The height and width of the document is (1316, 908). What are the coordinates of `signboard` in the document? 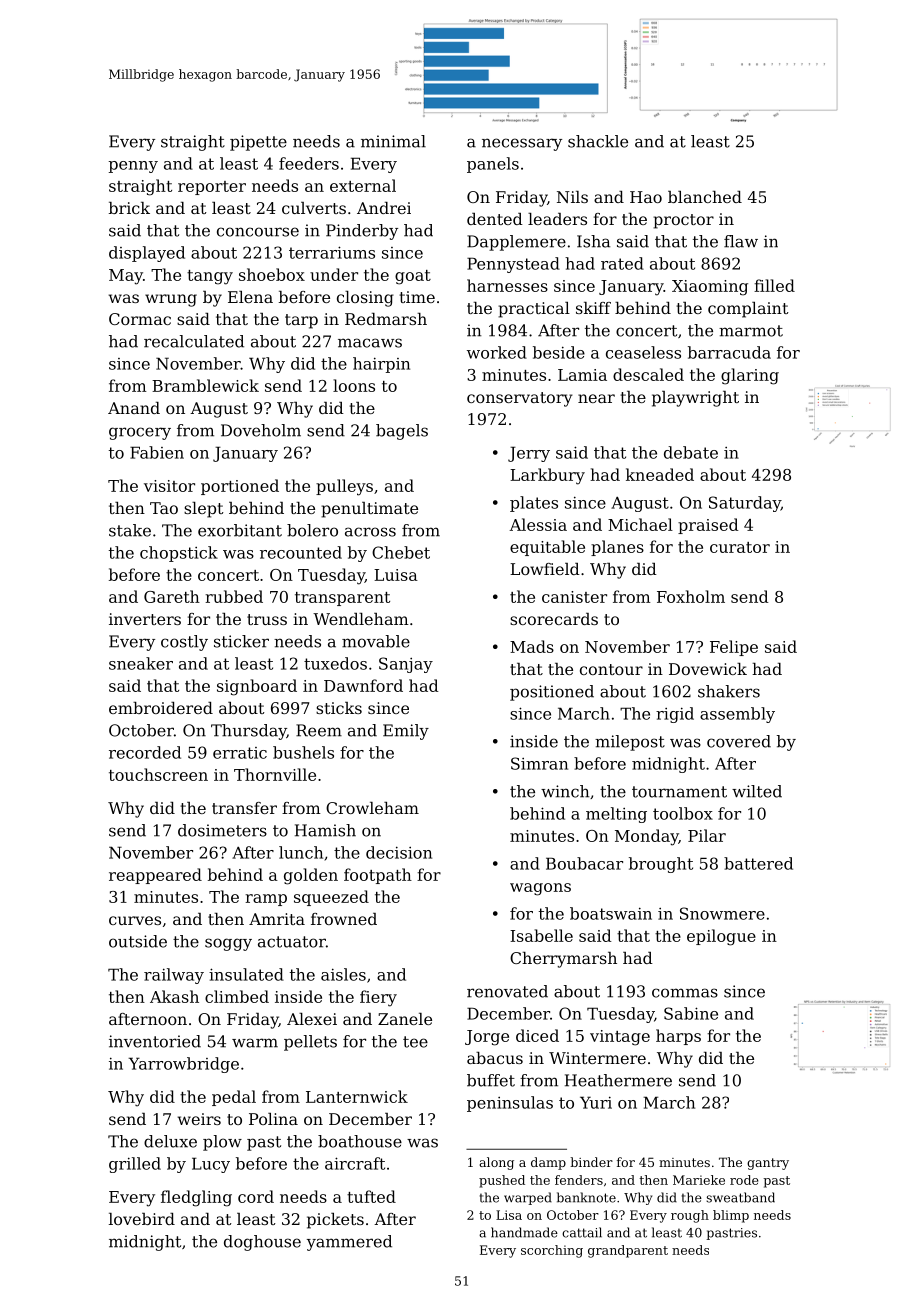 It's located at (257, 687).
